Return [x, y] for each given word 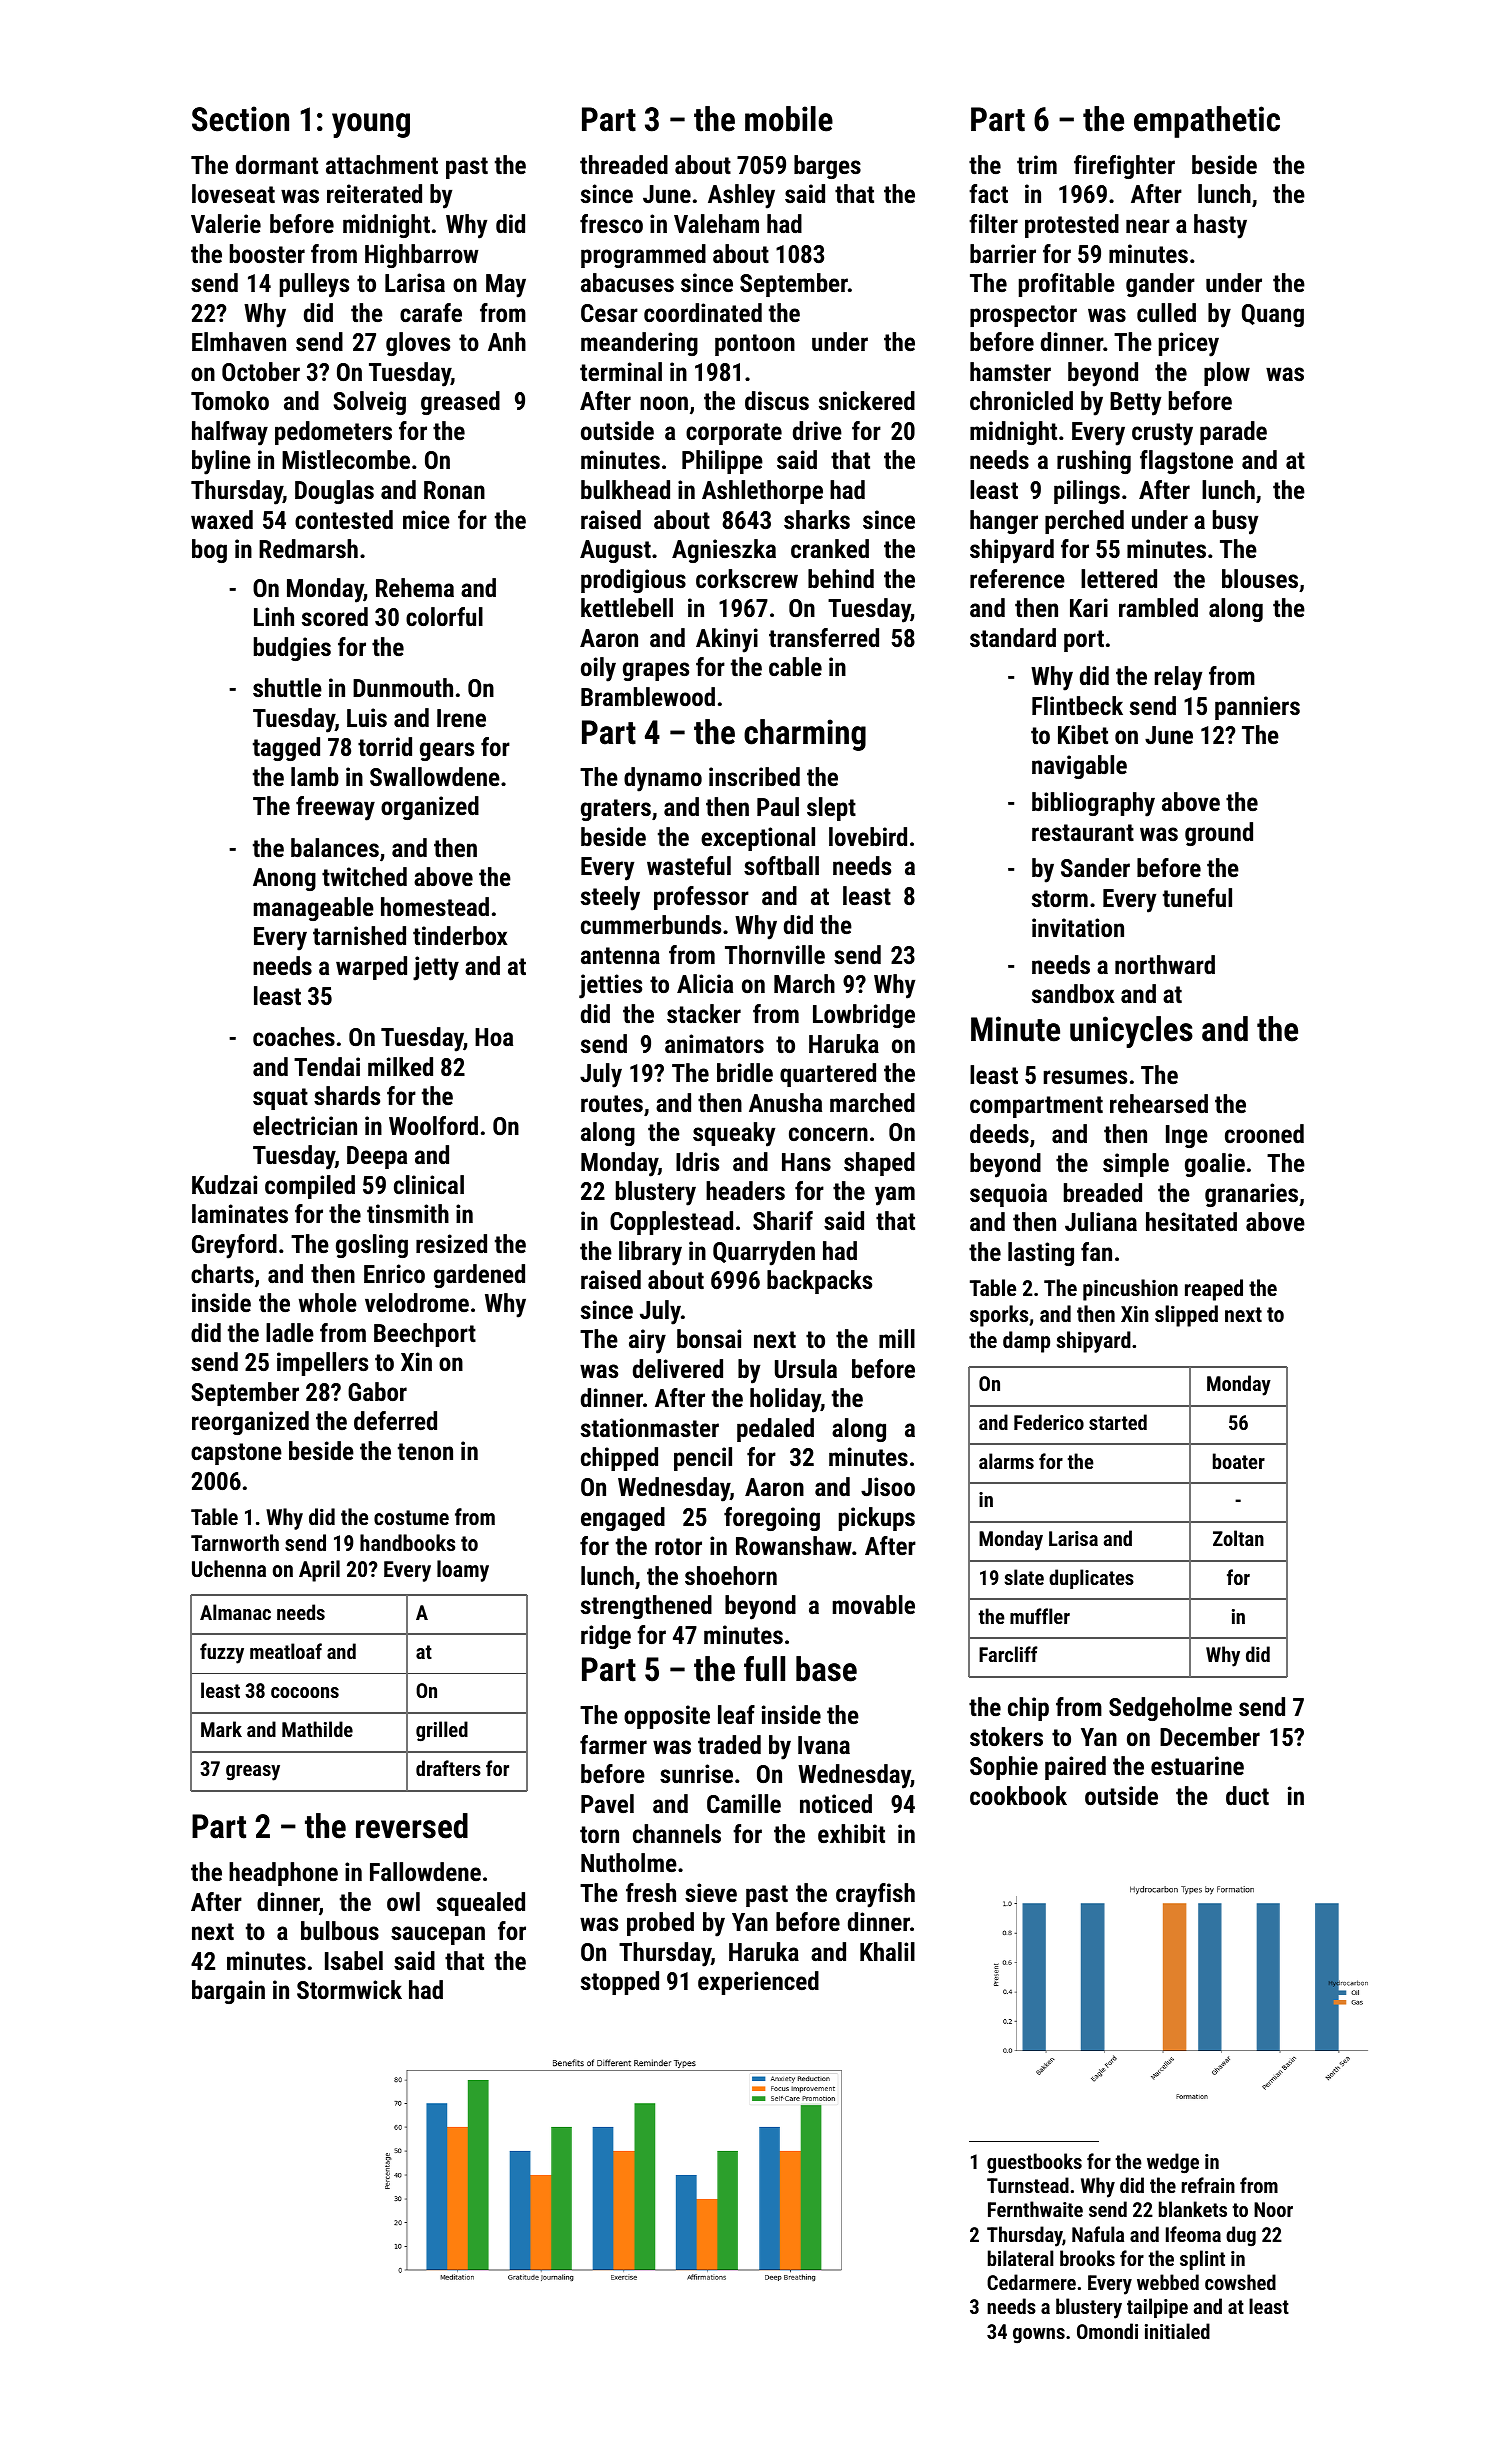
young [371, 125]
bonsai [709, 1338]
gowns [1039, 2336]
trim [1037, 164]
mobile [789, 119]
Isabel [354, 1960]
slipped [1186, 1316]
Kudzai [224, 1184]
